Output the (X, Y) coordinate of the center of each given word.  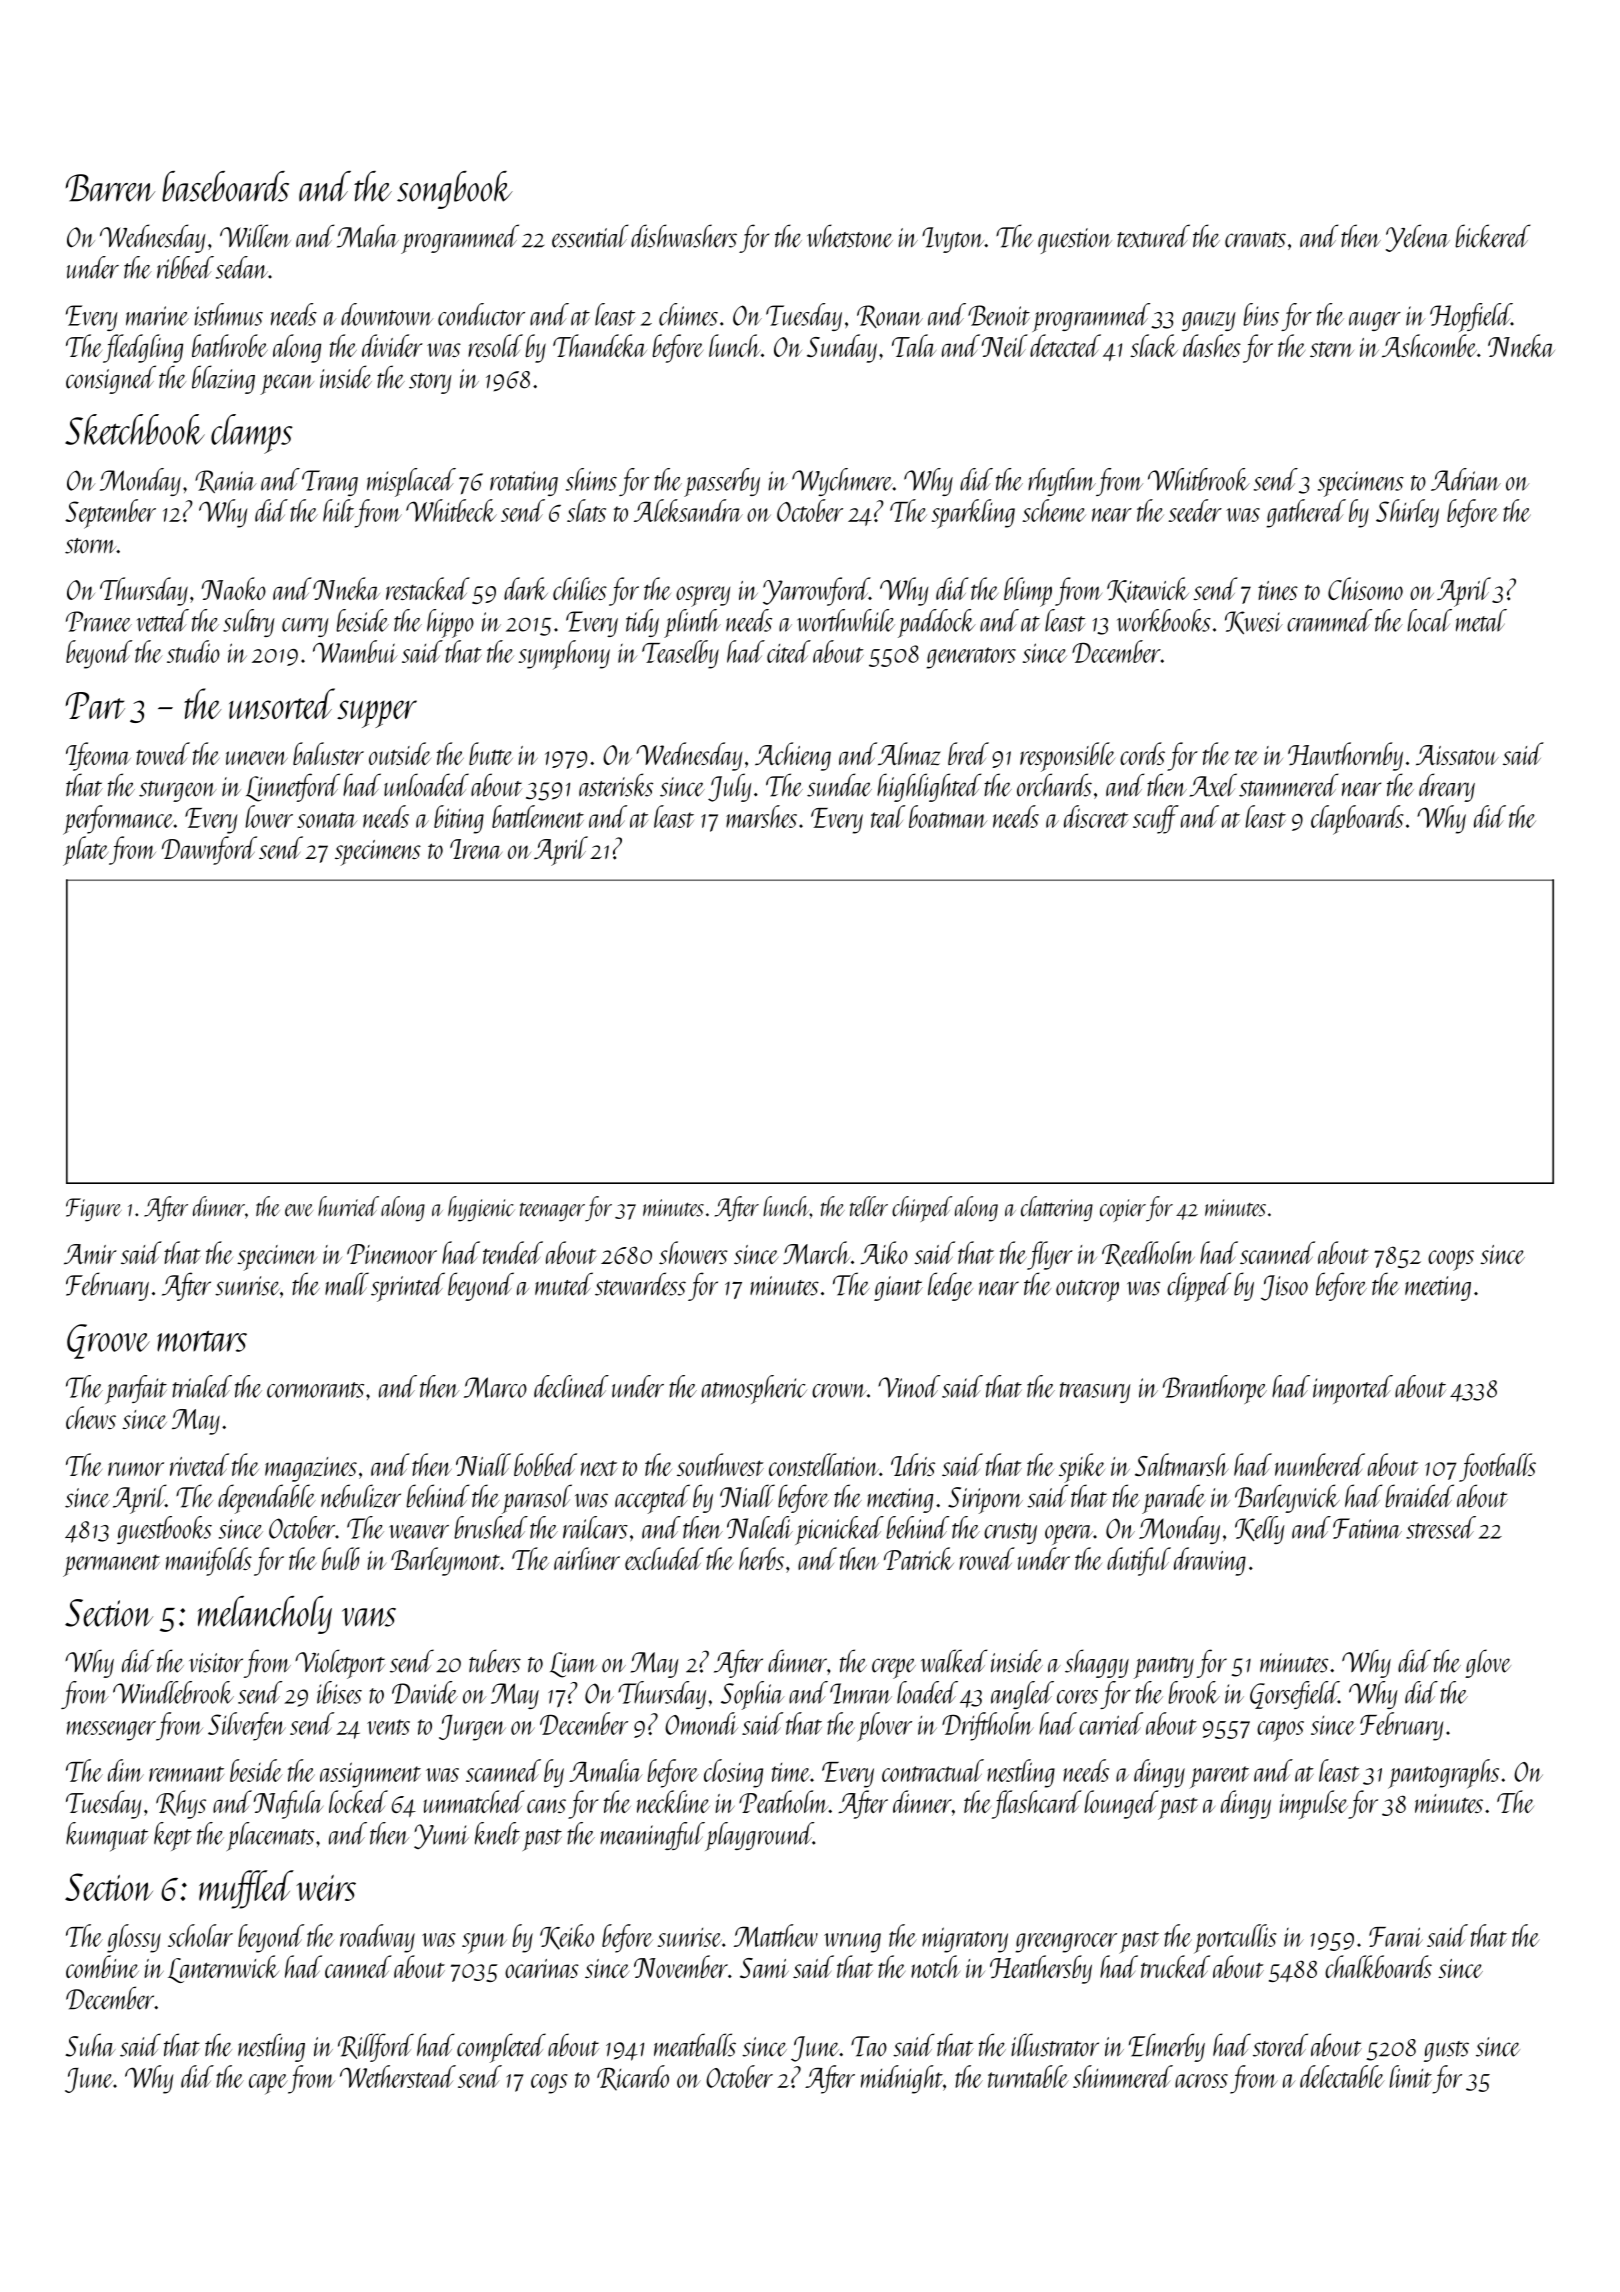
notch (935, 1966)
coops (1451, 1260)
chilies (580, 588)
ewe (299, 1210)
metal (1481, 620)
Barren (110, 188)
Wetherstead (398, 2076)
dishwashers (684, 236)
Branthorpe (1215, 1389)
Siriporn (985, 1500)
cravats (1255, 240)
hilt (338, 510)
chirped (922, 1209)
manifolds (209, 1561)
